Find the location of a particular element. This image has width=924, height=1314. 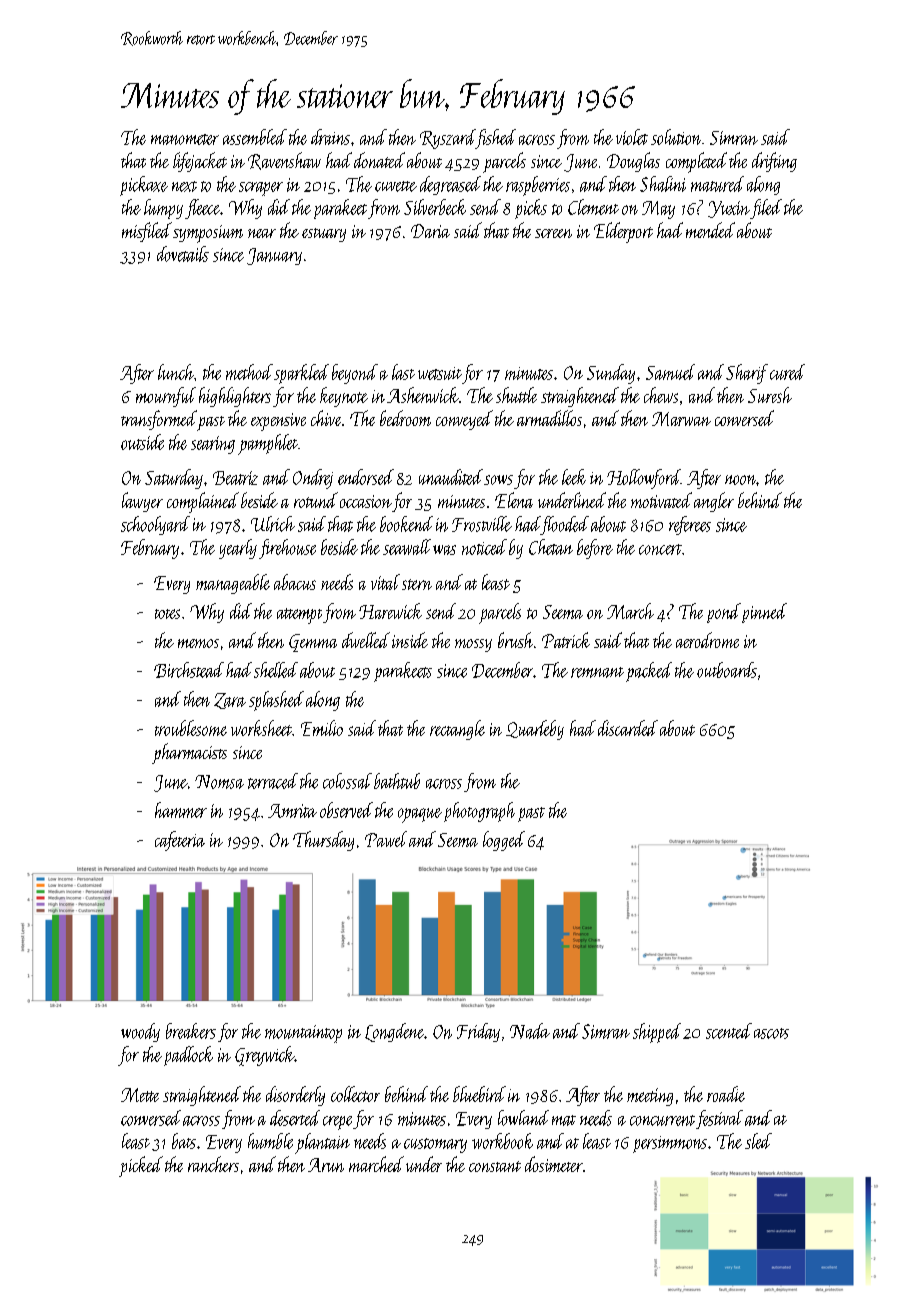

fished is located at coordinates (496, 139).
